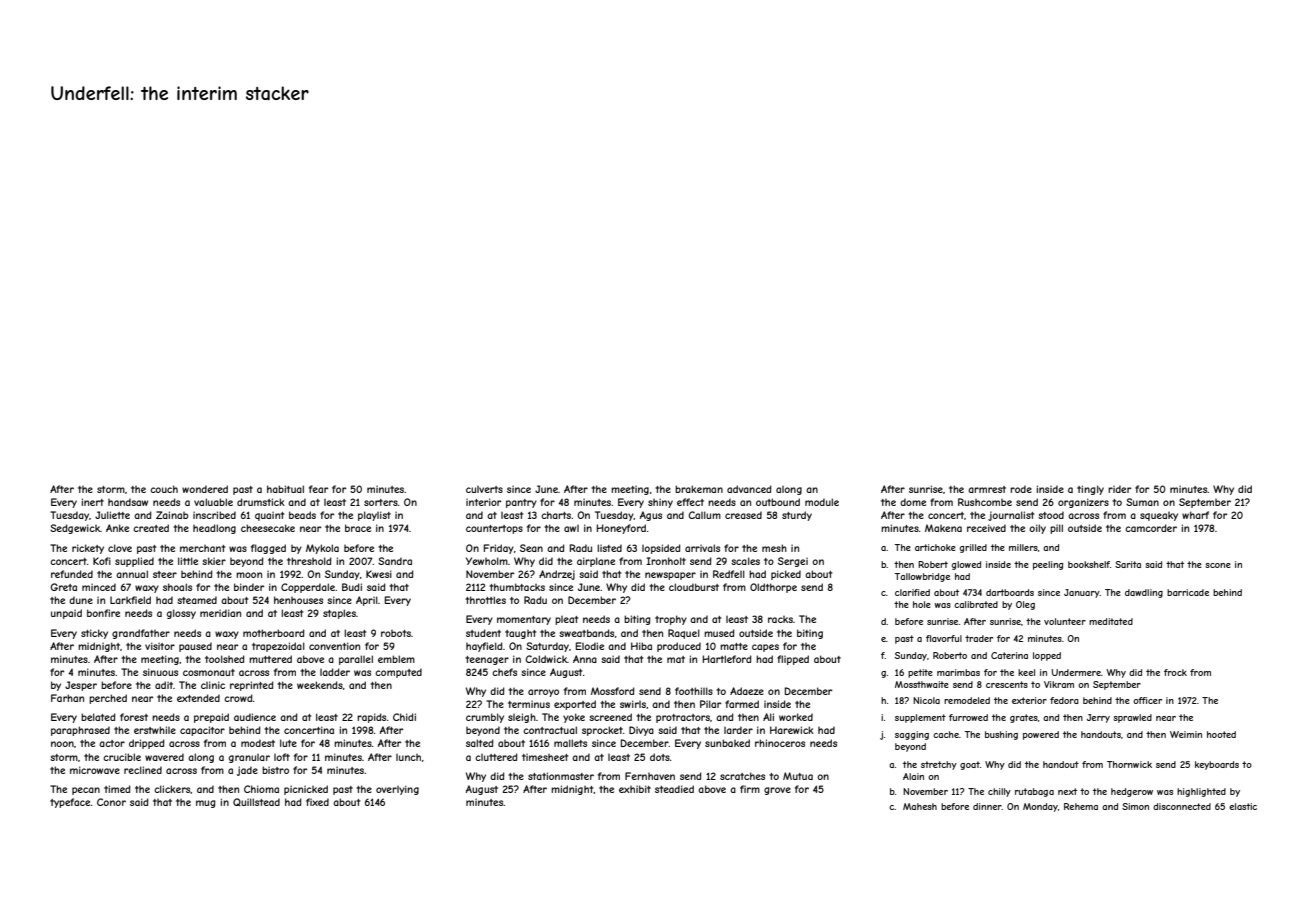  What do you see at coordinates (298, 600) in the screenshot?
I see `henhouses` at bounding box center [298, 600].
